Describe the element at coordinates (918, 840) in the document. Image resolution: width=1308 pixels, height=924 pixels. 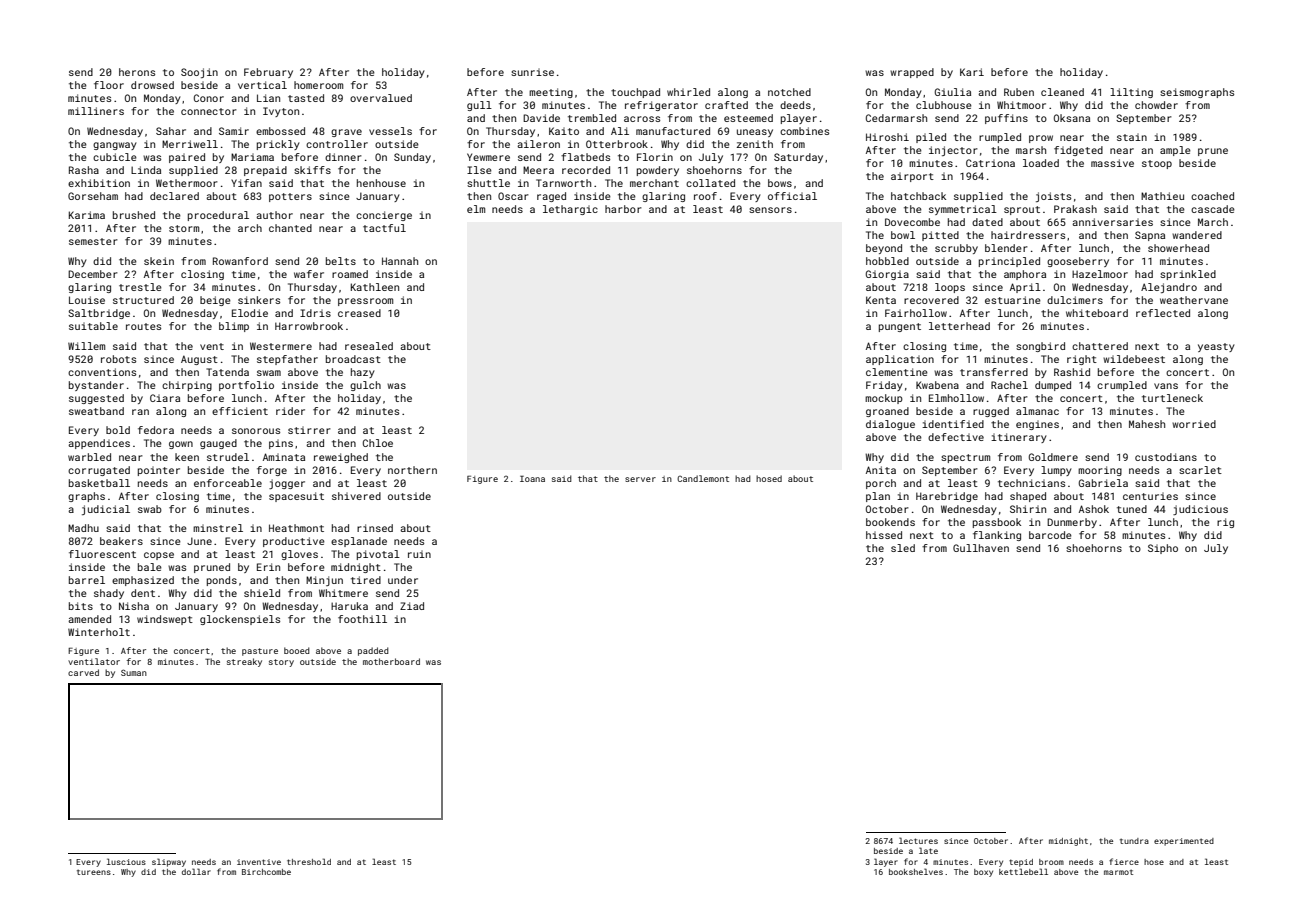
I see `lectures` at that location.
